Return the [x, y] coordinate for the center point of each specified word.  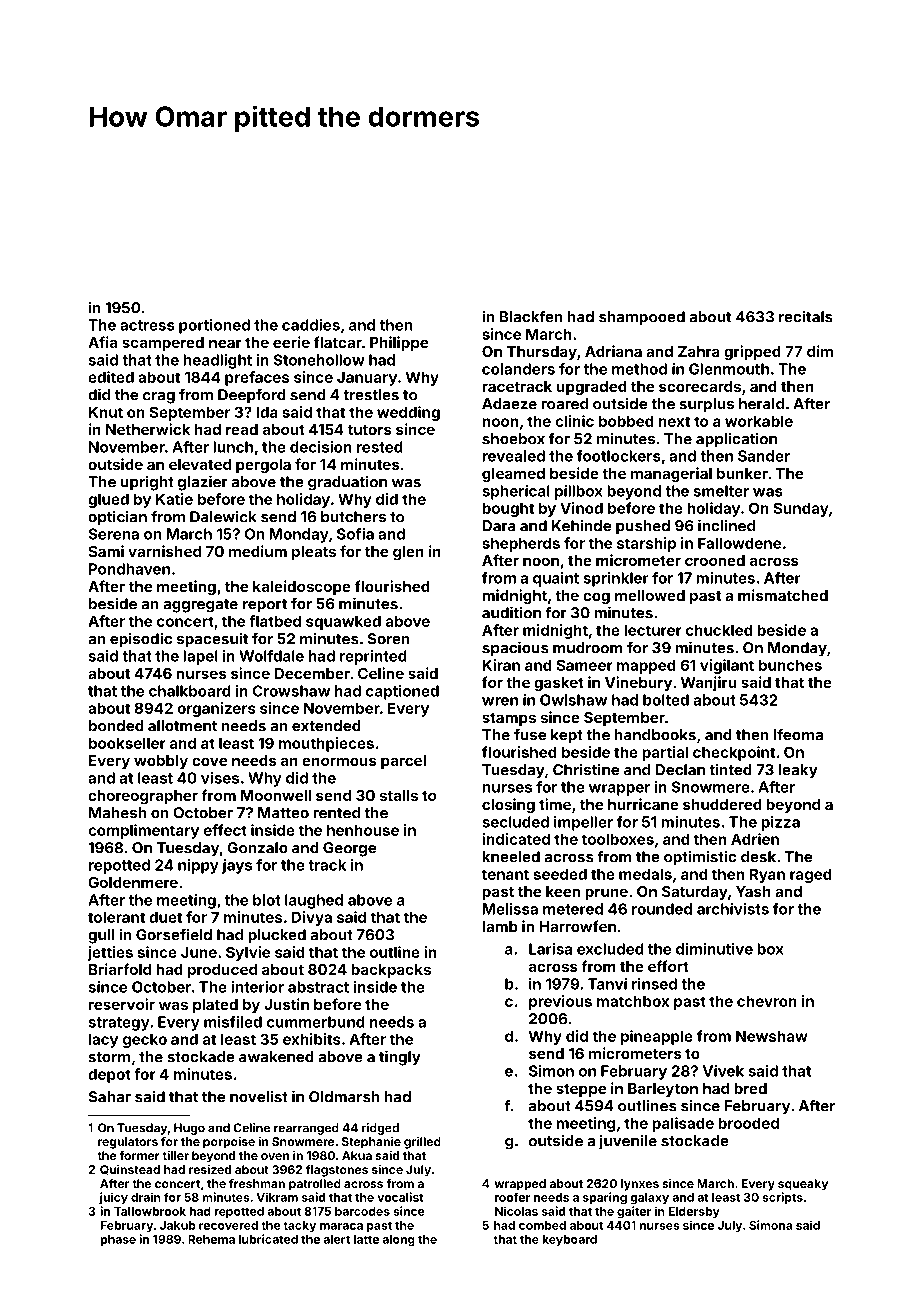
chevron [767, 1001]
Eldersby [694, 1212]
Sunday [801, 509]
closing [508, 806]
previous [560, 1002]
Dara [499, 526]
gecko [145, 1040]
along [398, 1241]
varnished [164, 551]
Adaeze [509, 404]
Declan [680, 770]
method [639, 369]
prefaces [257, 378]
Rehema [211, 1239]
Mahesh [117, 813]
